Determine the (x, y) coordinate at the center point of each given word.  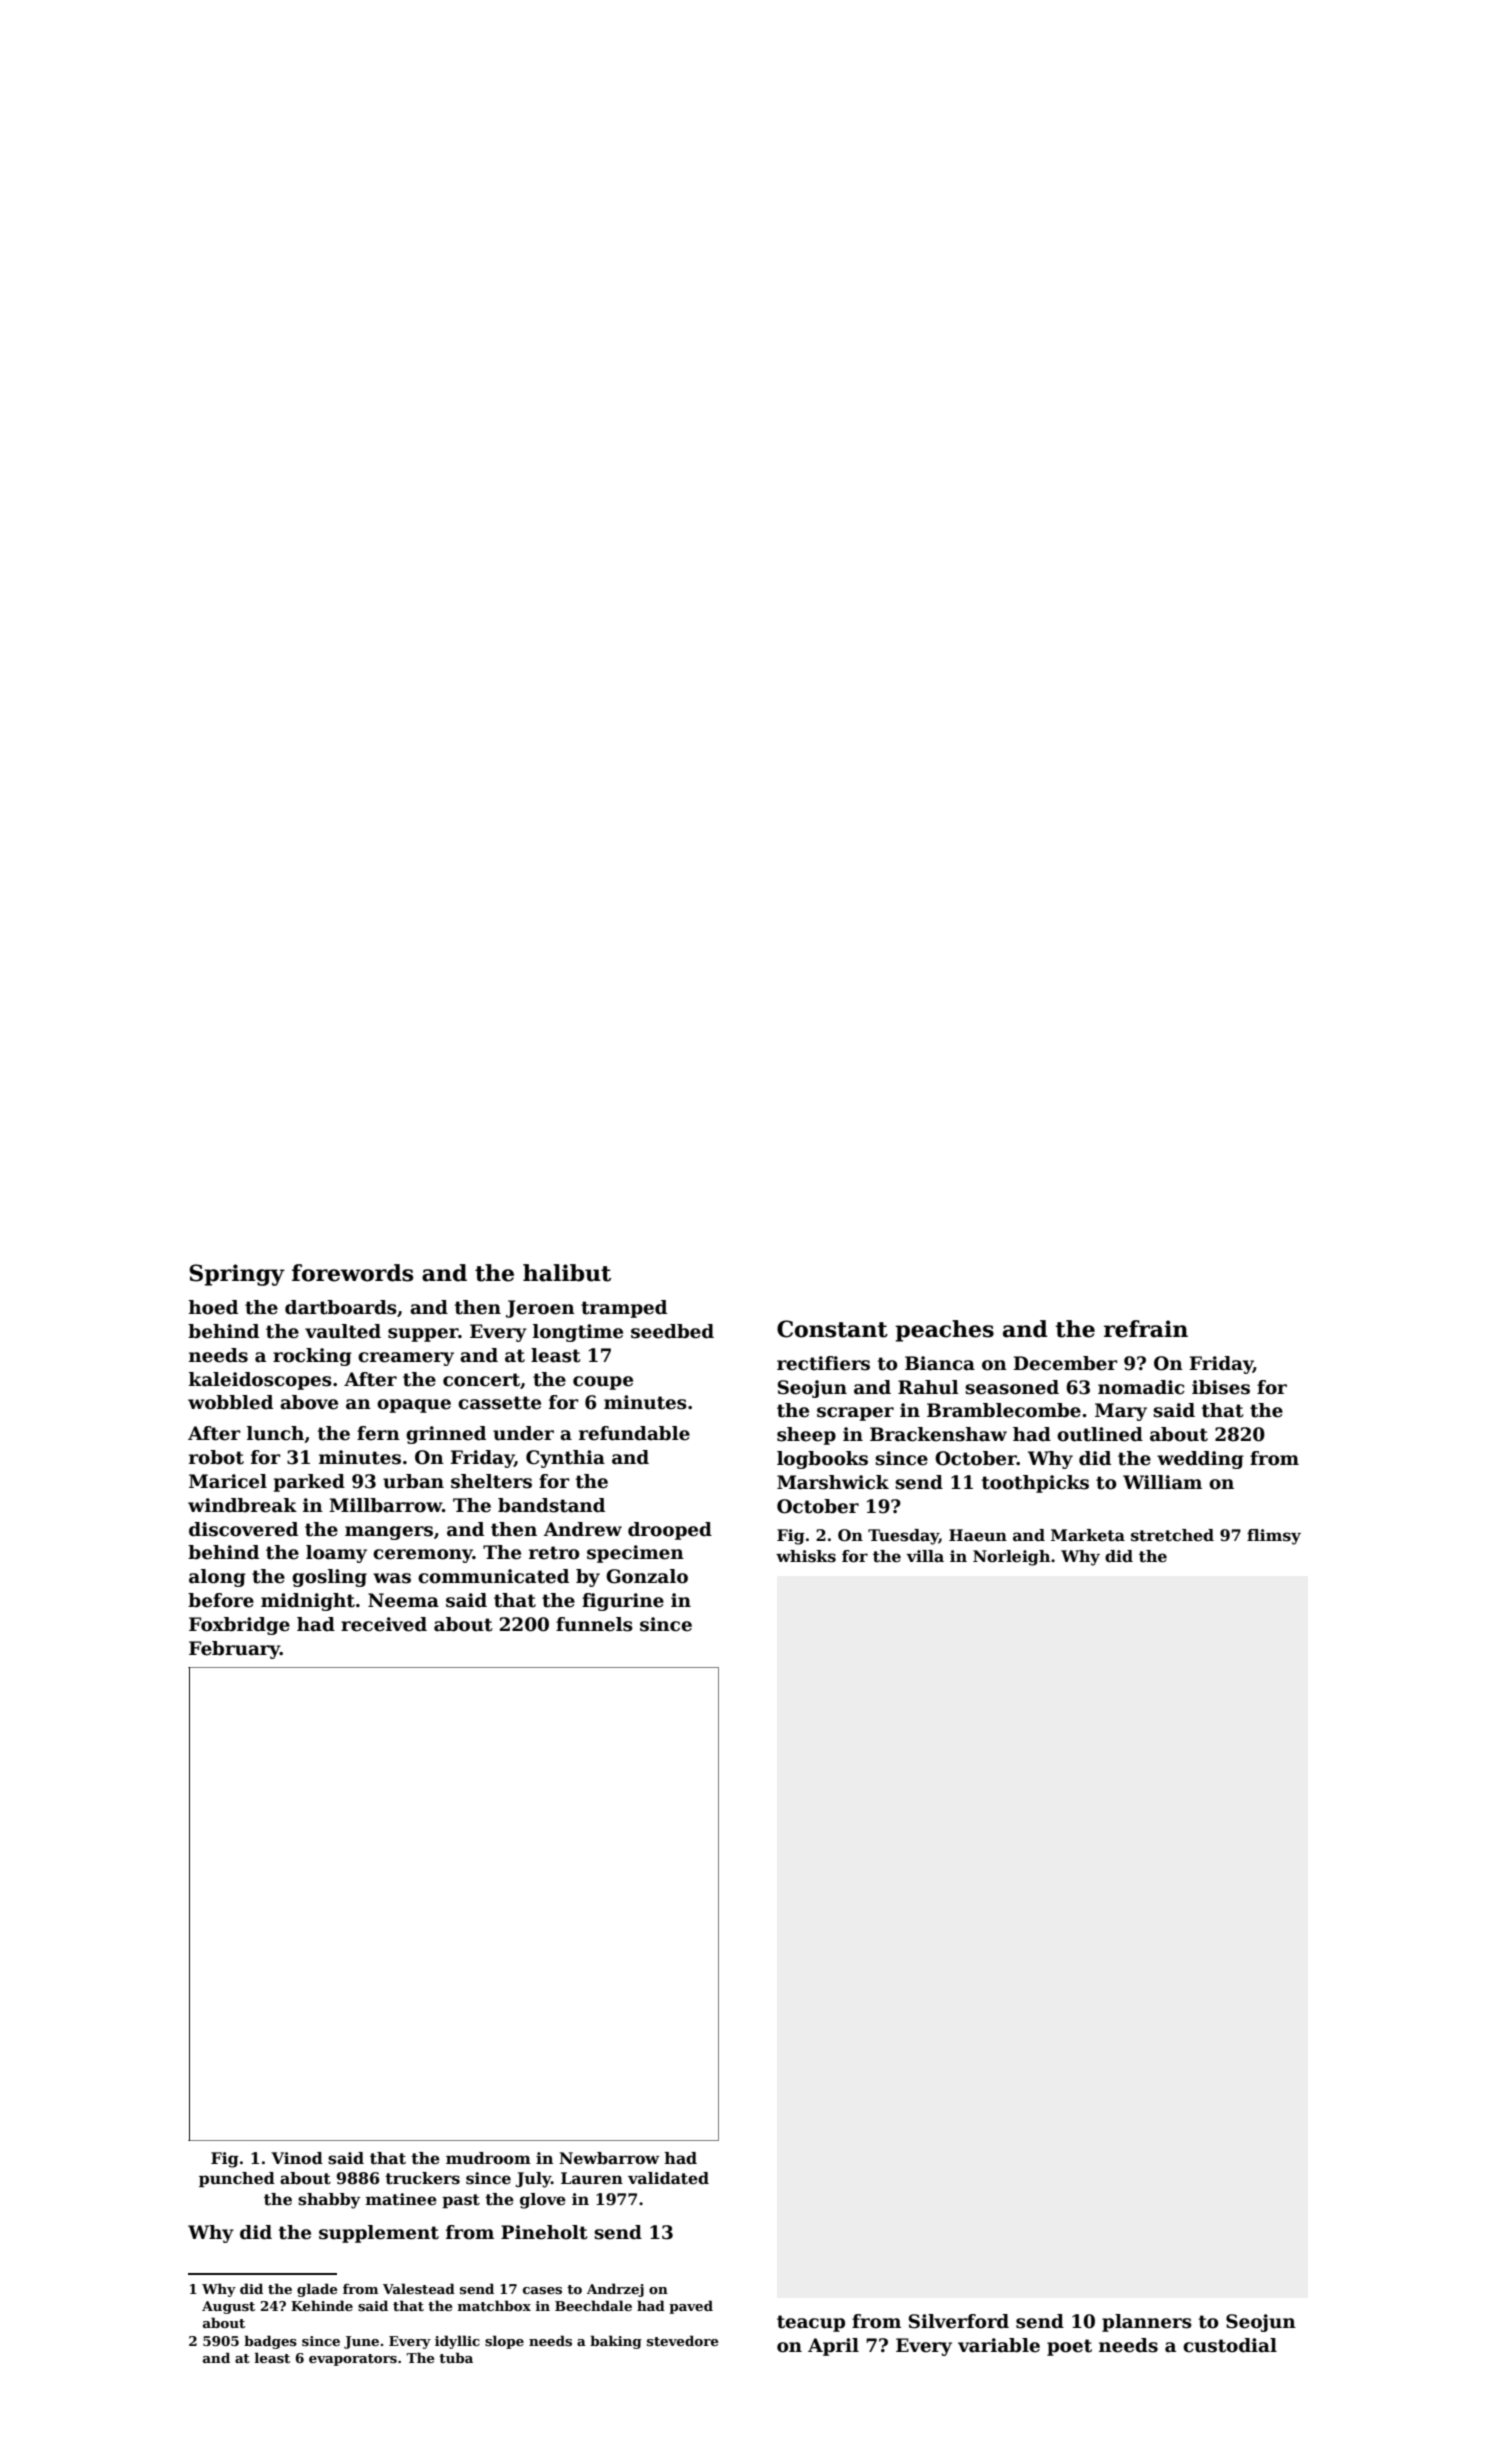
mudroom (488, 2158)
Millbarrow (385, 1505)
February (234, 1650)
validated (668, 2178)
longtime (578, 1333)
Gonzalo (647, 1576)
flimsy (1274, 1537)
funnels (594, 1624)
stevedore (682, 2340)
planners (1147, 2323)
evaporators (353, 2360)
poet (1069, 2347)
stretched (1172, 1535)
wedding (1200, 1460)
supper (423, 1335)
